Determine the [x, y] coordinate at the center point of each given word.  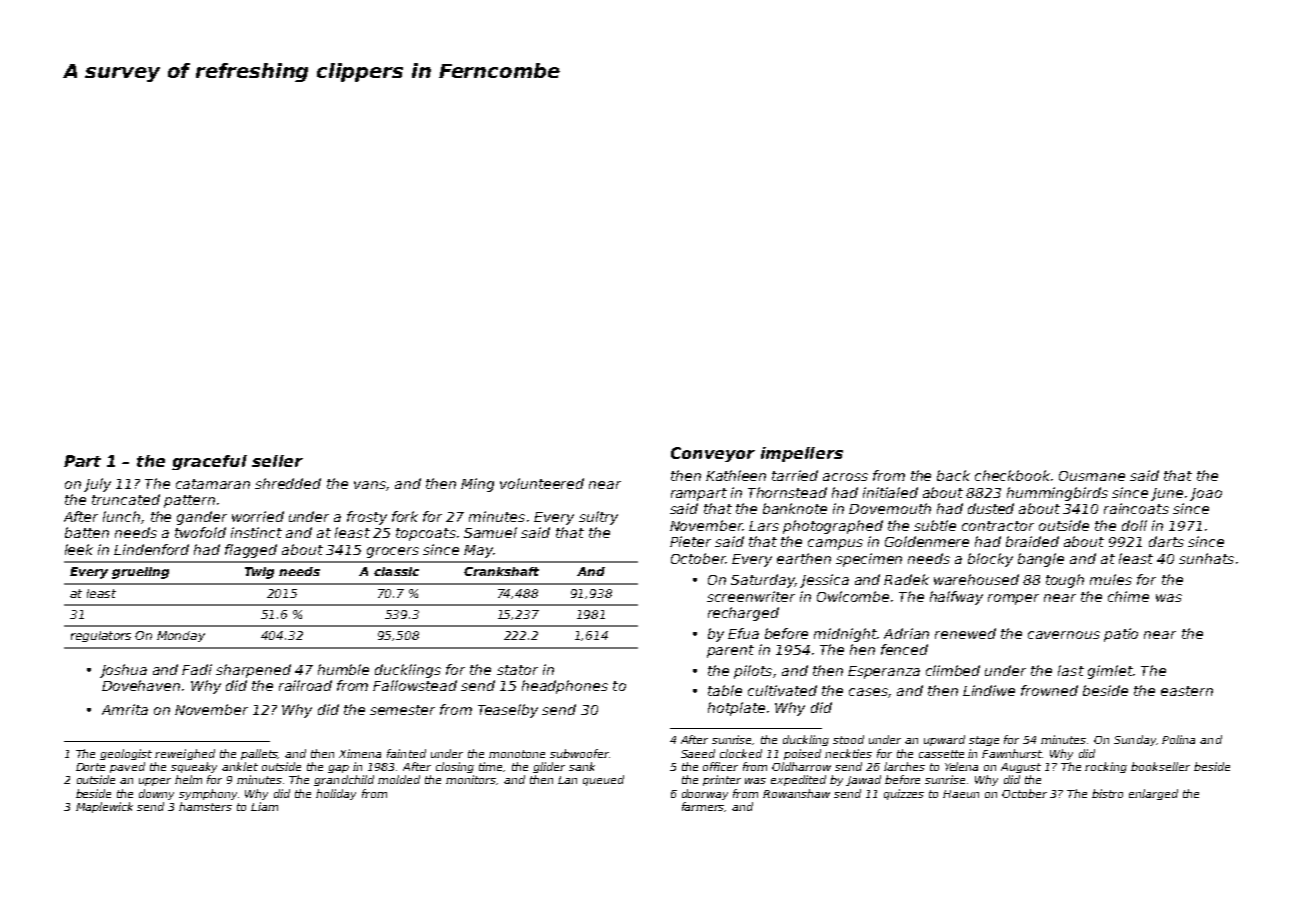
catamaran [213, 484]
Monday [181, 636]
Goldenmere [927, 541]
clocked [741, 753]
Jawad [863, 780]
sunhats [1206, 558]
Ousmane [1092, 476]
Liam [264, 806]
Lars [764, 526]
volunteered [542, 483]
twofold [200, 532]
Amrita [125, 709]
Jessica [824, 581]
